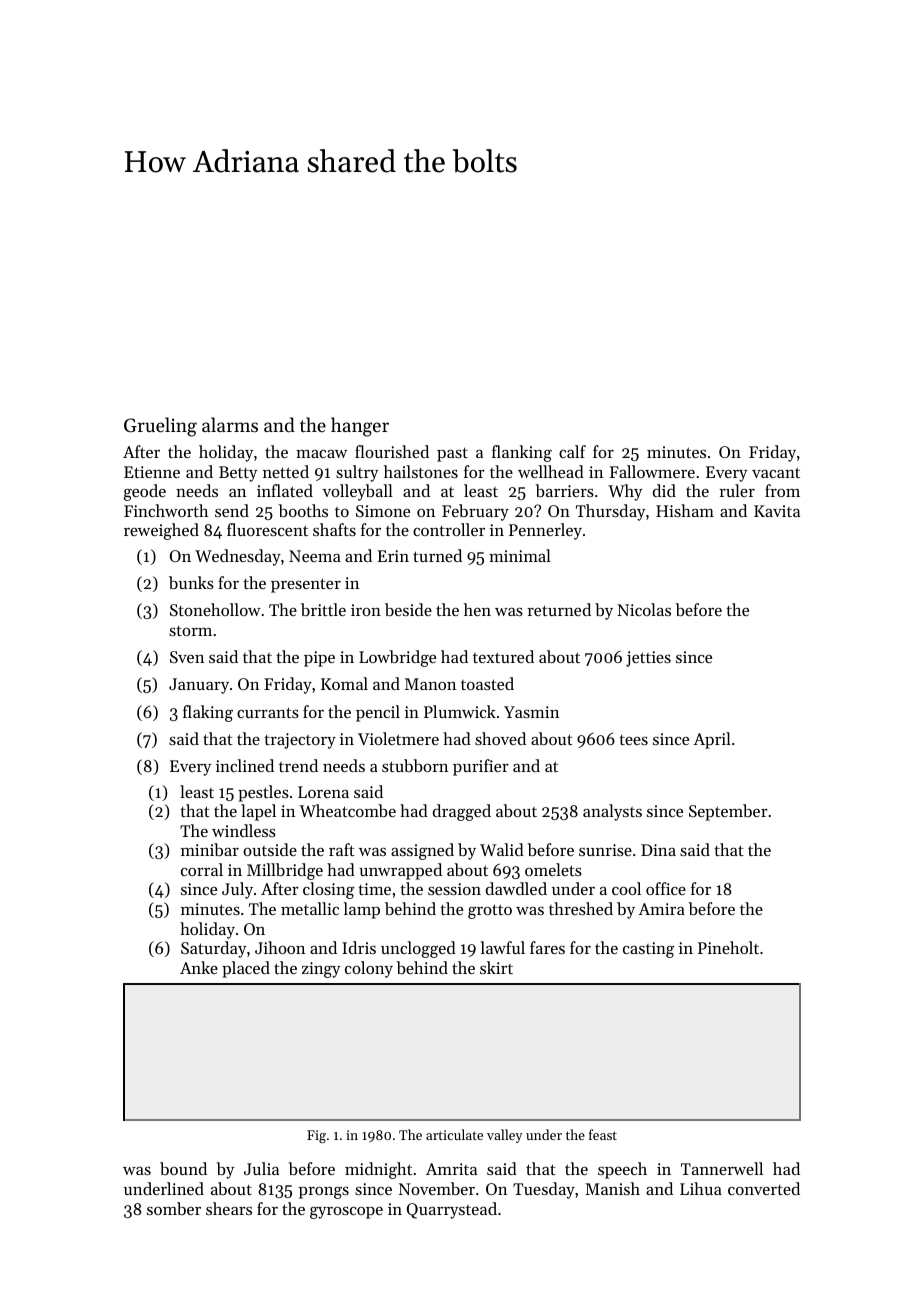 This screenshot has width=924, height=1314. I want to click on bound, so click(183, 1168).
